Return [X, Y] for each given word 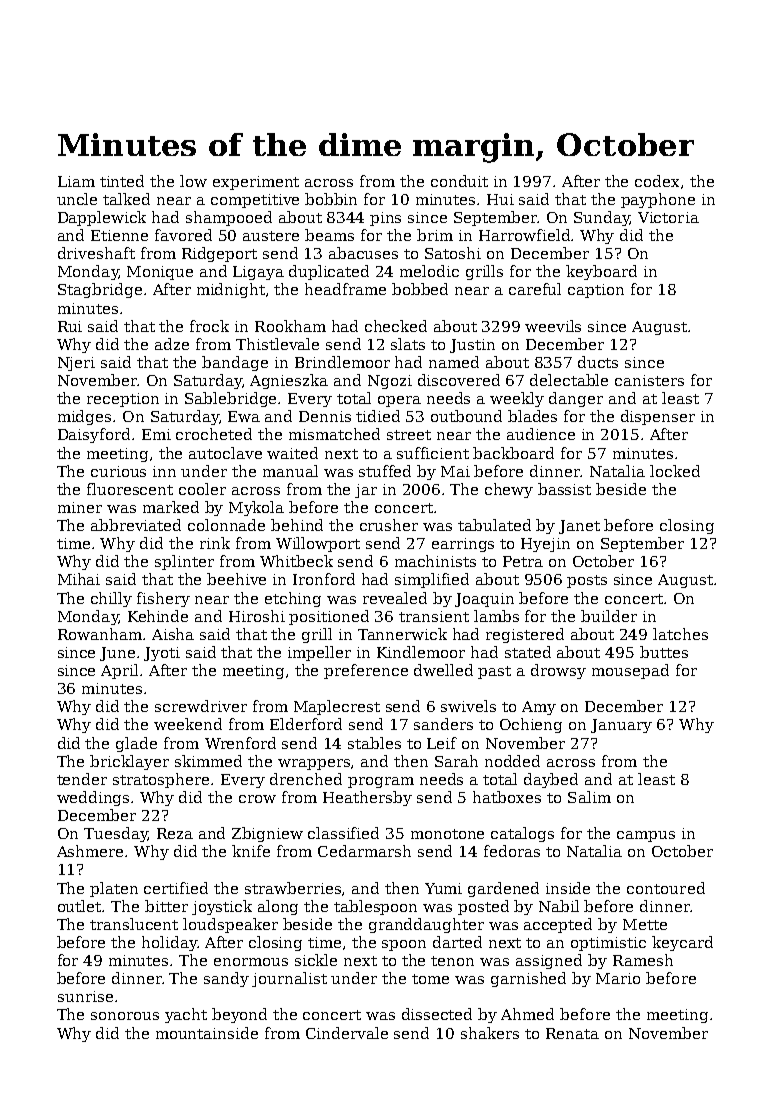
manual [290, 471]
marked [171, 507]
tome [430, 979]
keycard [682, 943]
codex [657, 181]
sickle [316, 960]
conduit [459, 181]
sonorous [125, 1016]
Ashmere [91, 851]
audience [541, 434]
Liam [76, 181]
